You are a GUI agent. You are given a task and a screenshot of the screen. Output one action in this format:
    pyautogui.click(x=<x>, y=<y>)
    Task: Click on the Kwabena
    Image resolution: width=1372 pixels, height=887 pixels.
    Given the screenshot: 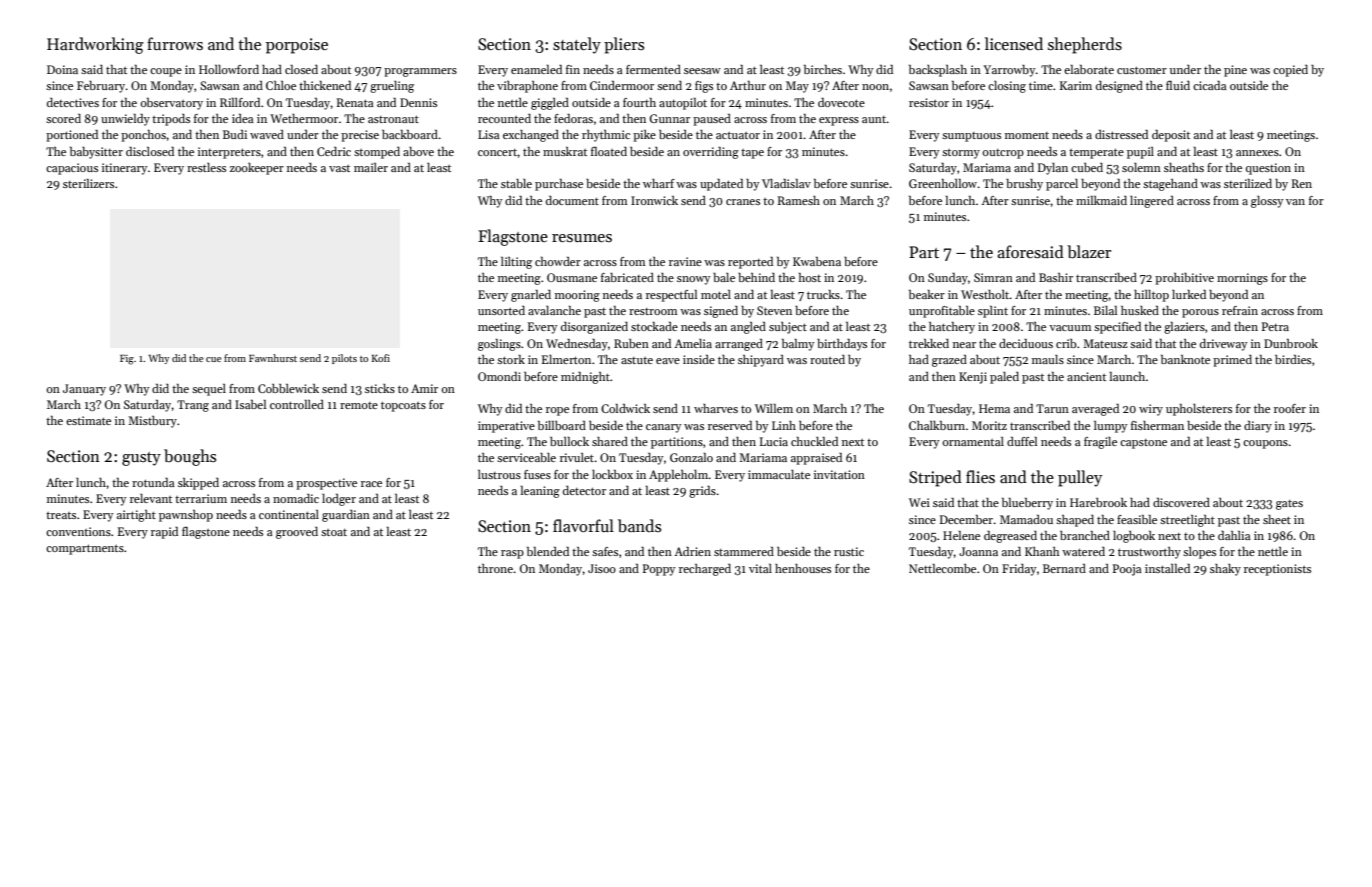 What is the action you would take?
    pyautogui.click(x=817, y=261)
